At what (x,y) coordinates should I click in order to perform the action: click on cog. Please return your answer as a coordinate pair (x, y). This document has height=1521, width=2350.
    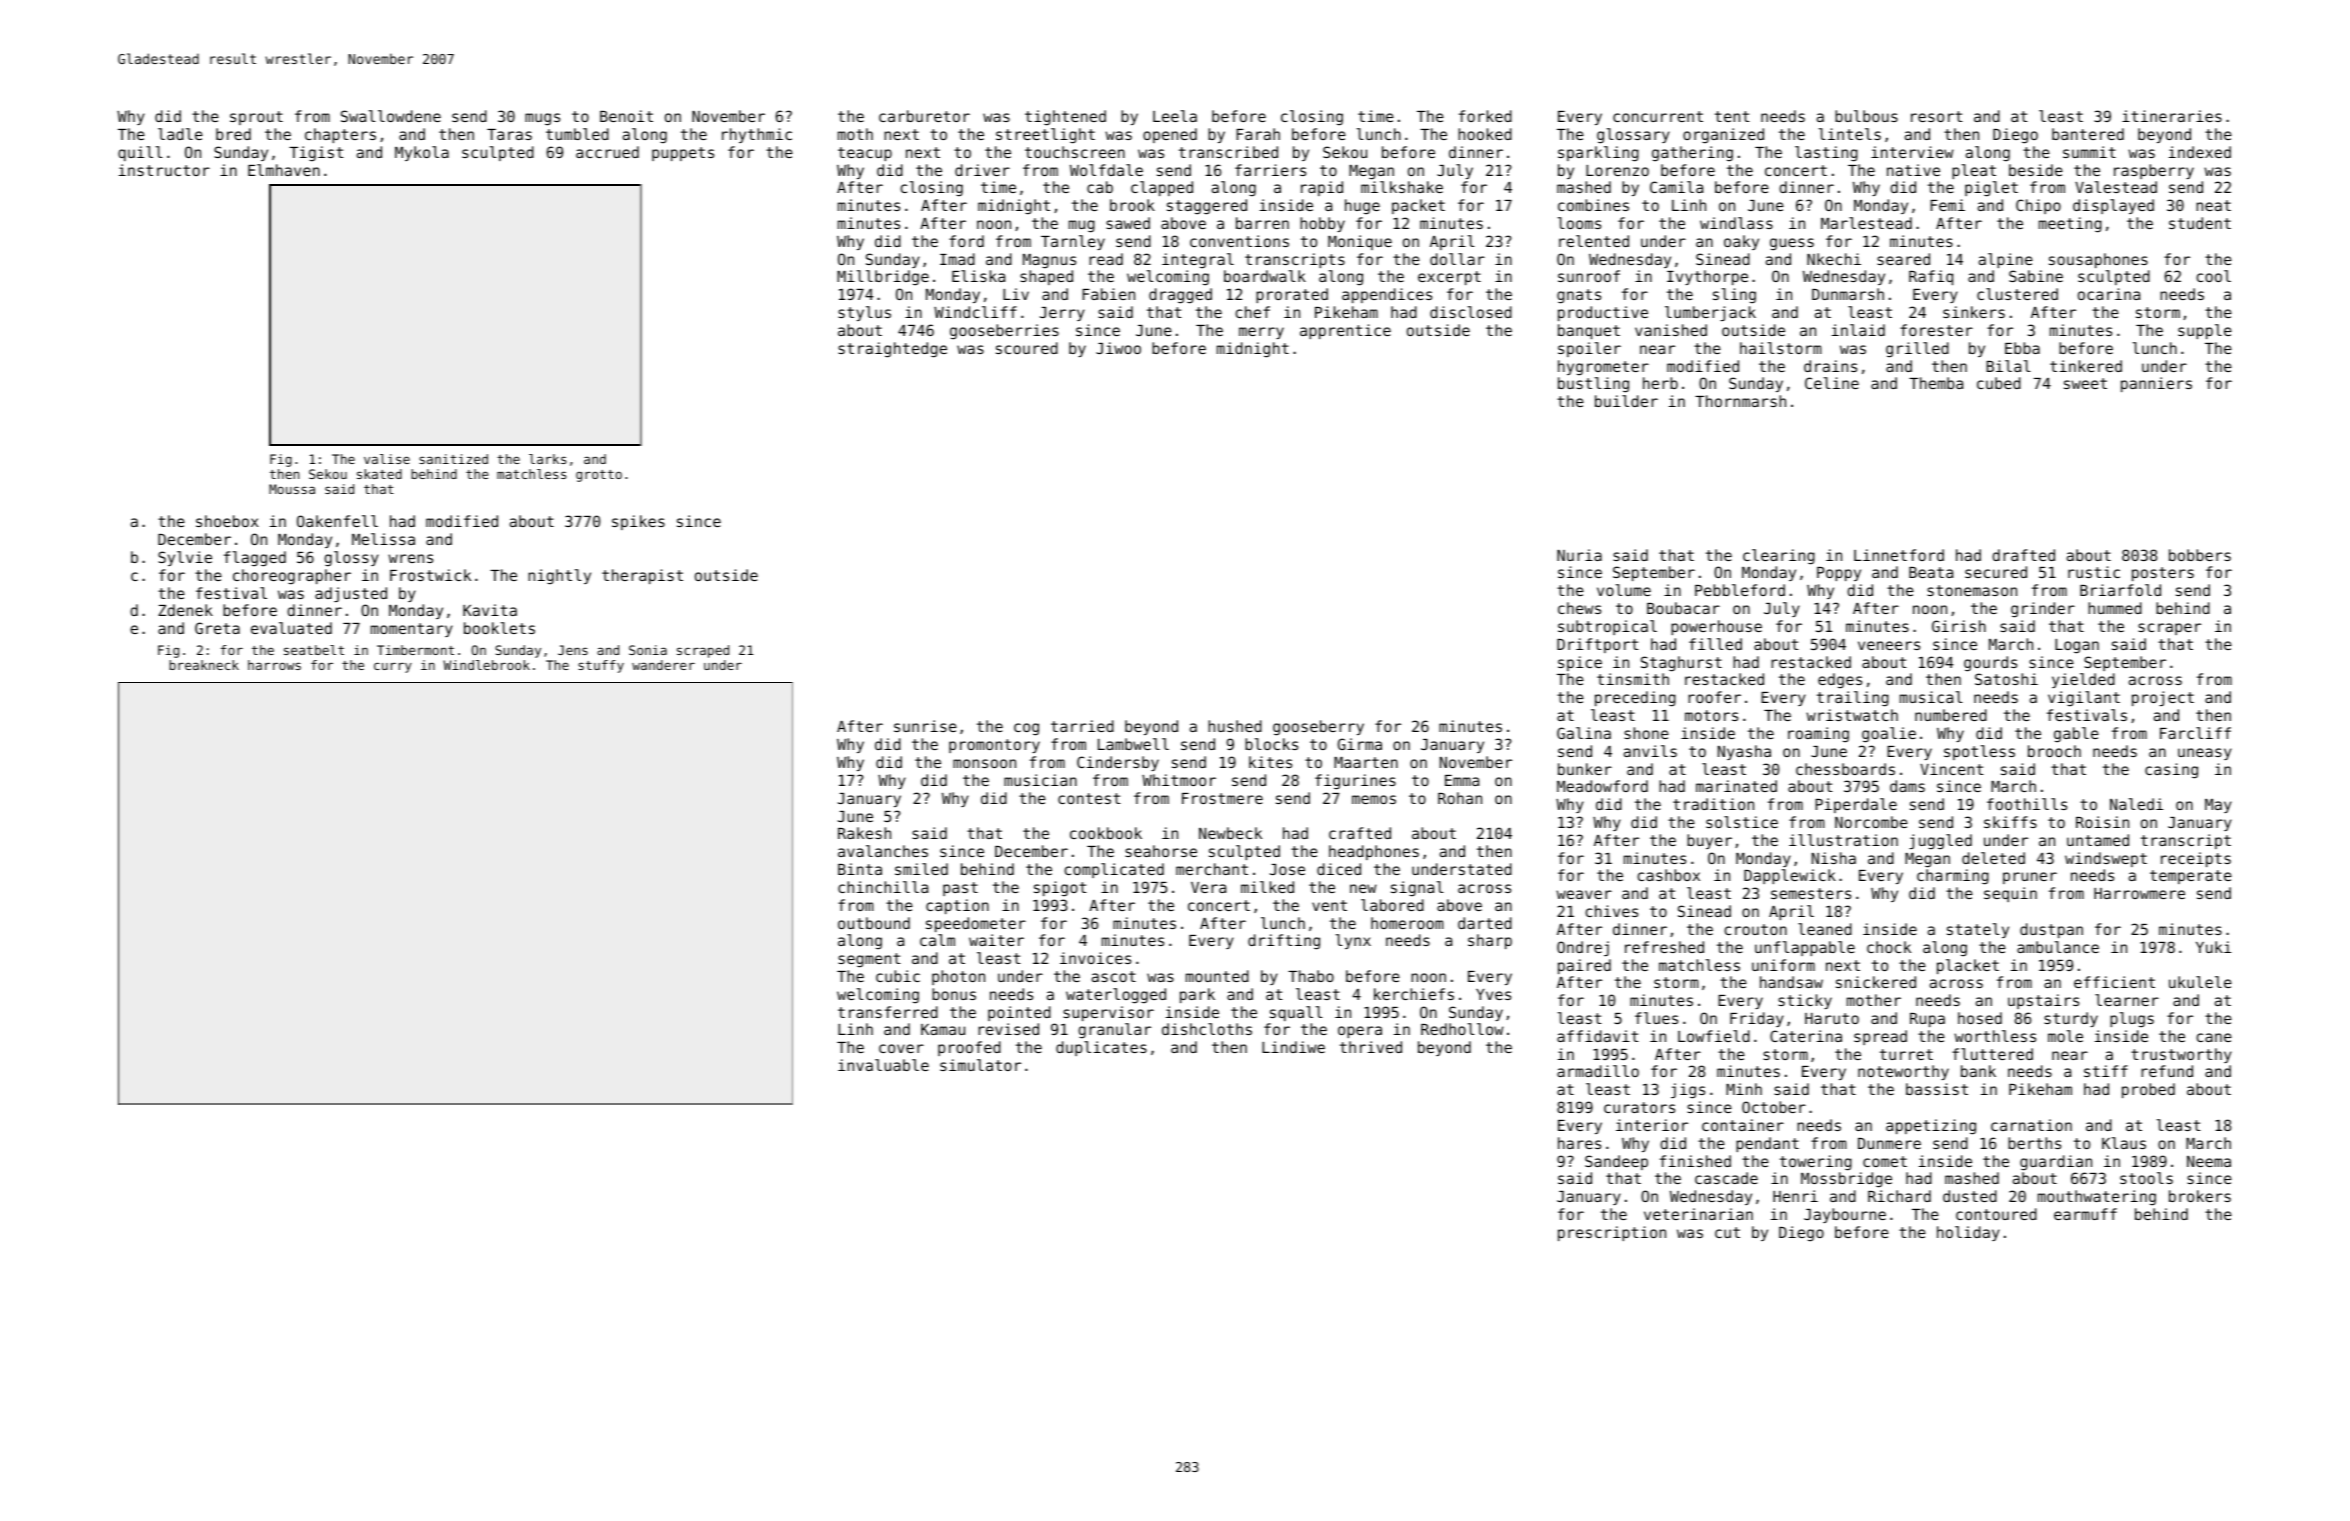
    Looking at the image, I should click on (1026, 729).
